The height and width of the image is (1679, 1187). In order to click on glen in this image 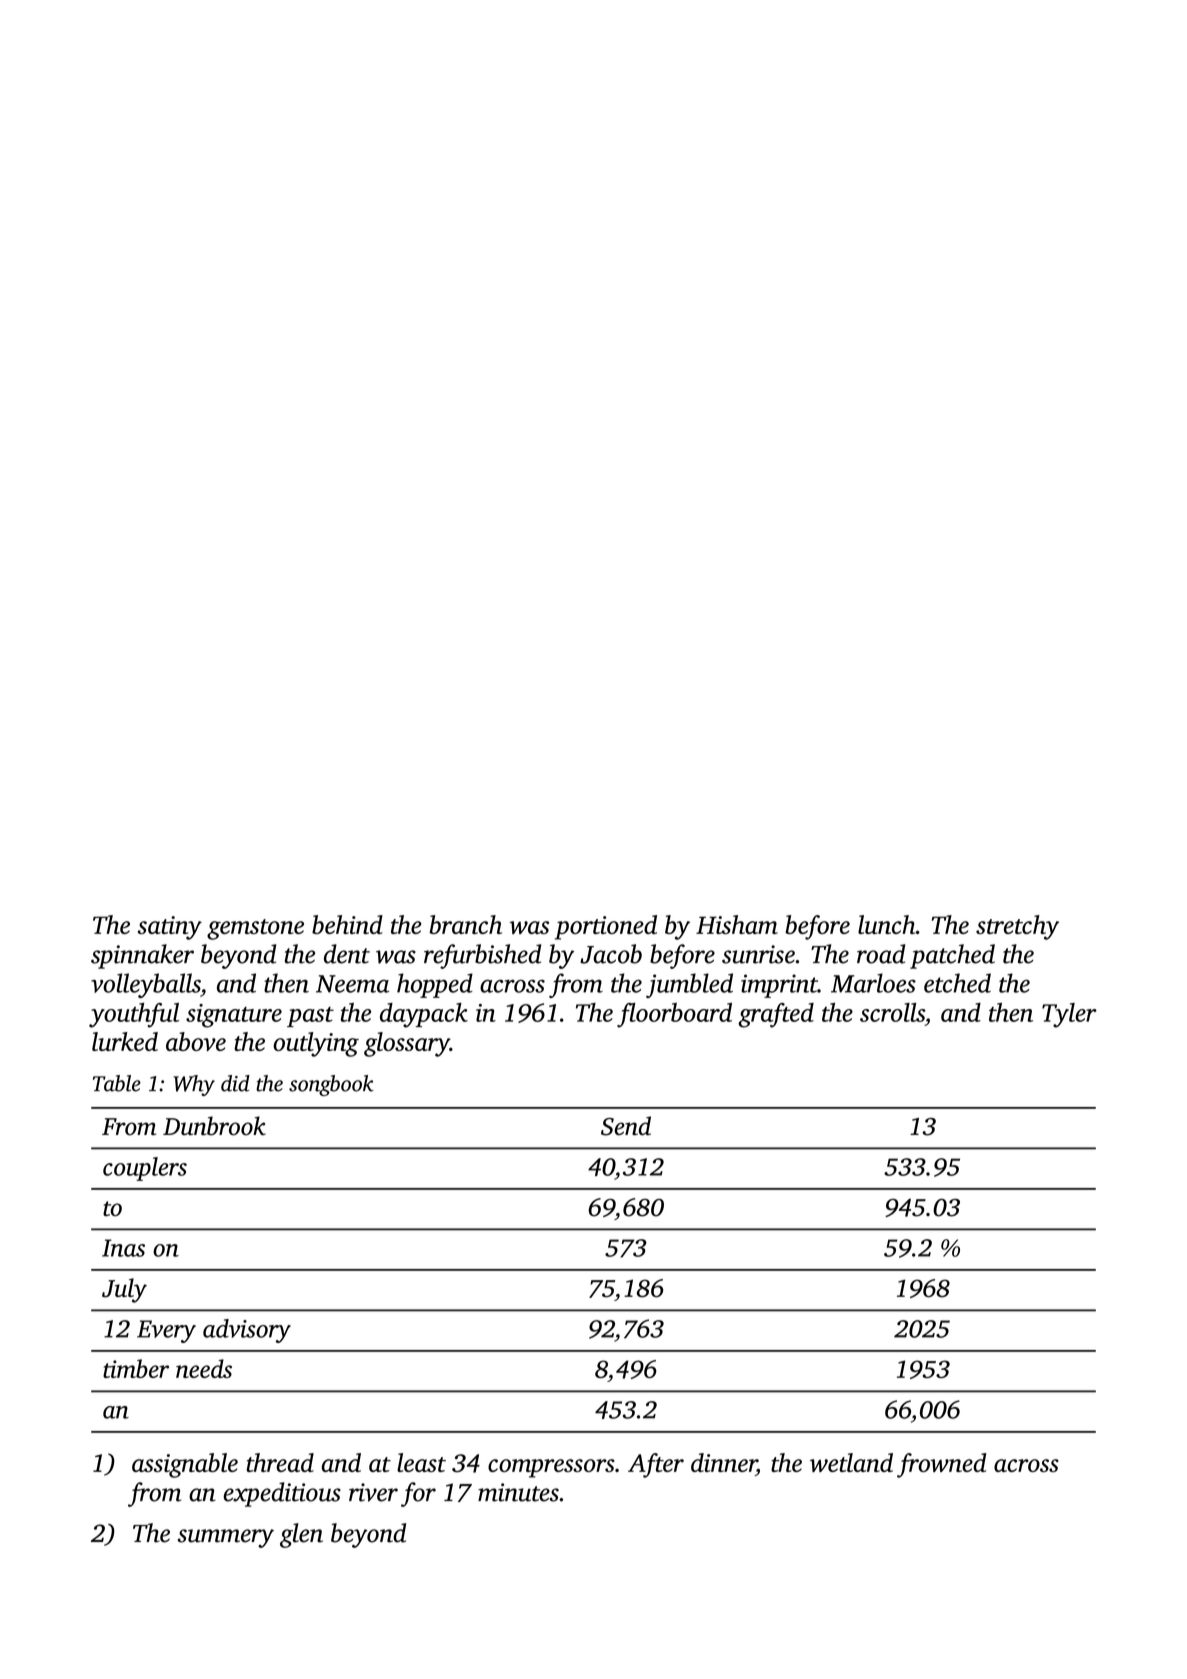, I will do `click(301, 1535)`.
